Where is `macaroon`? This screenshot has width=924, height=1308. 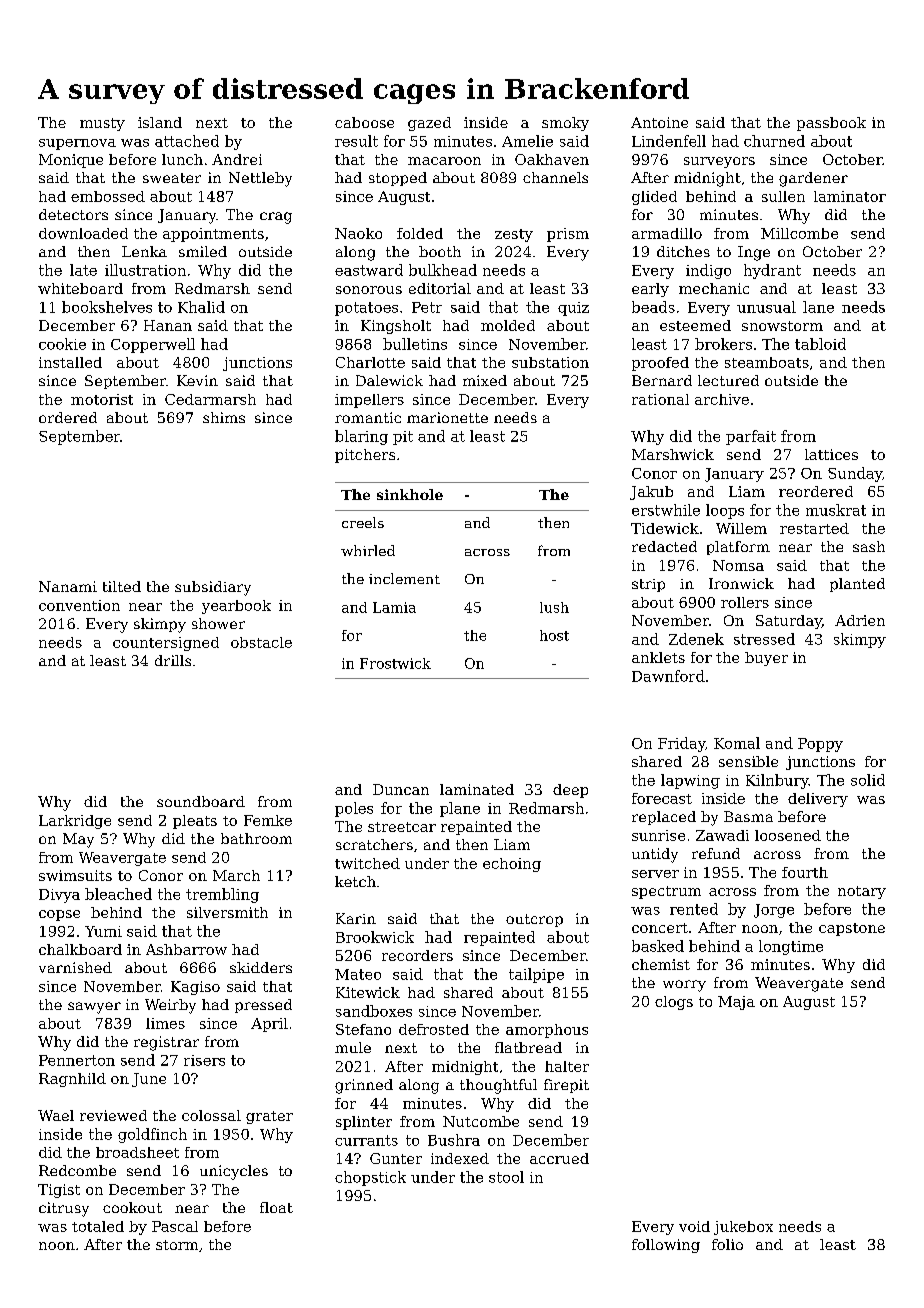
macaroon is located at coordinates (444, 161).
